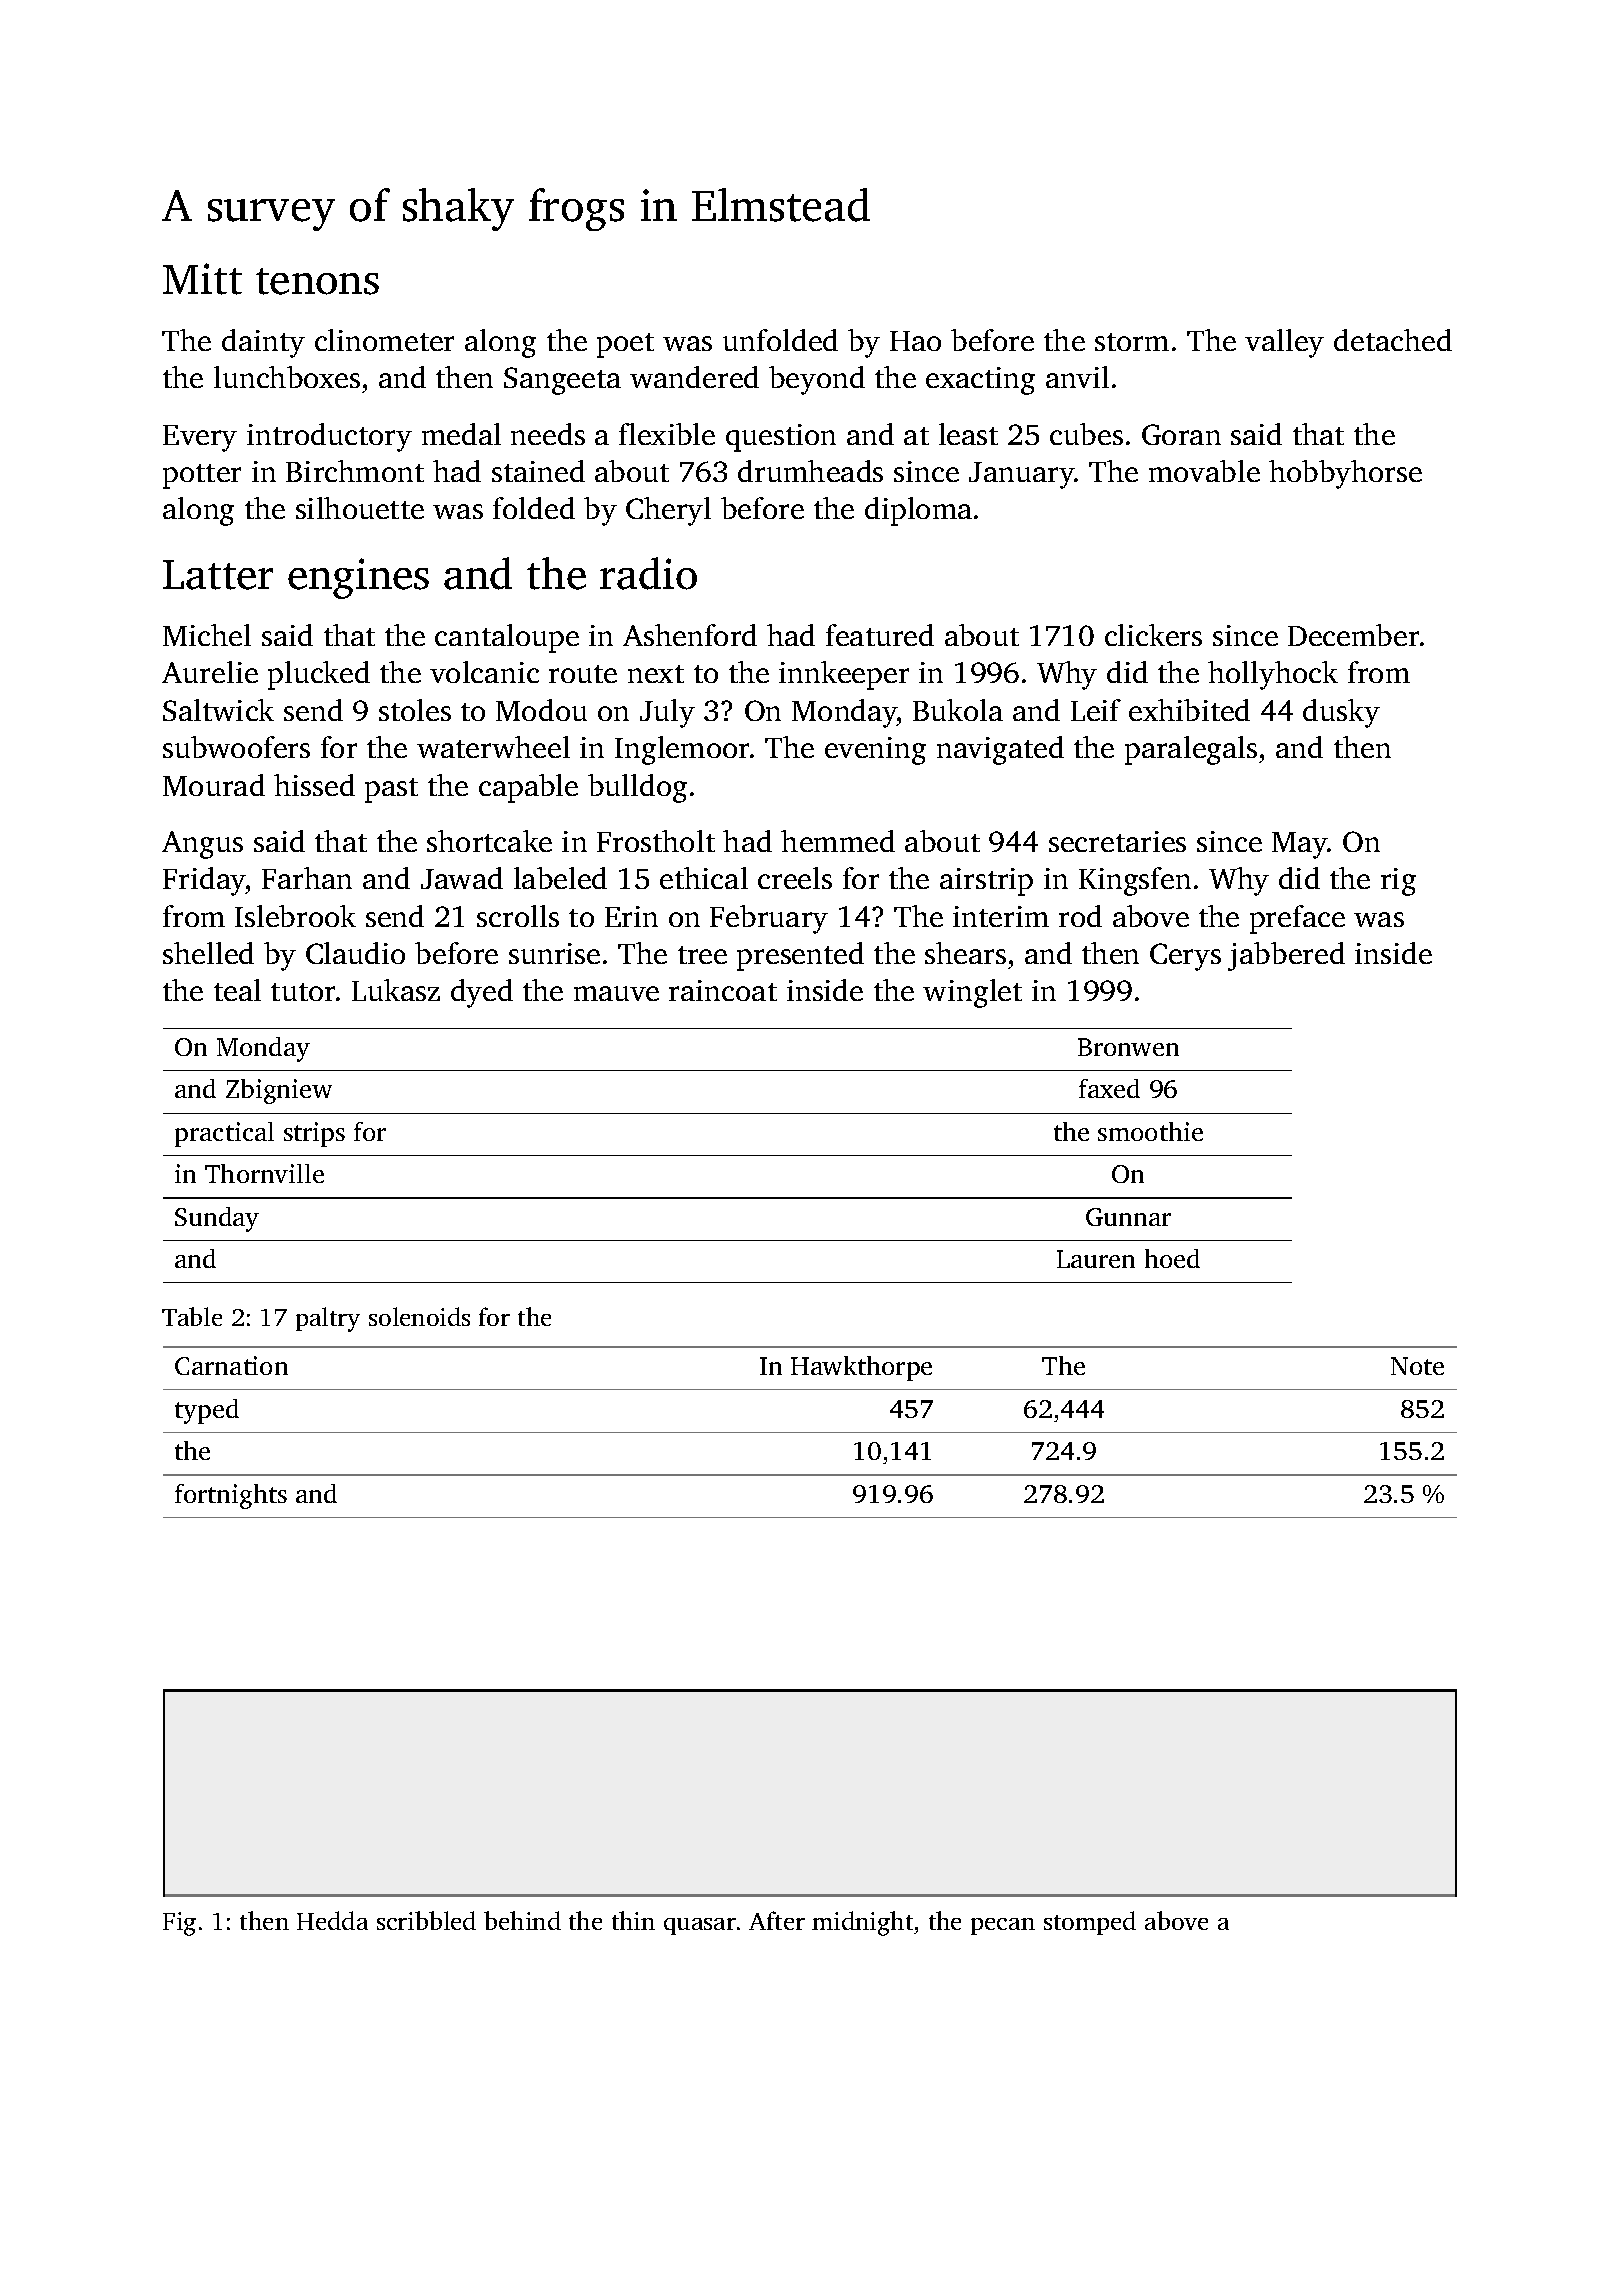  What do you see at coordinates (1393, 340) in the screenshot?
I see `detached` at bounding box center [1393, 340].
